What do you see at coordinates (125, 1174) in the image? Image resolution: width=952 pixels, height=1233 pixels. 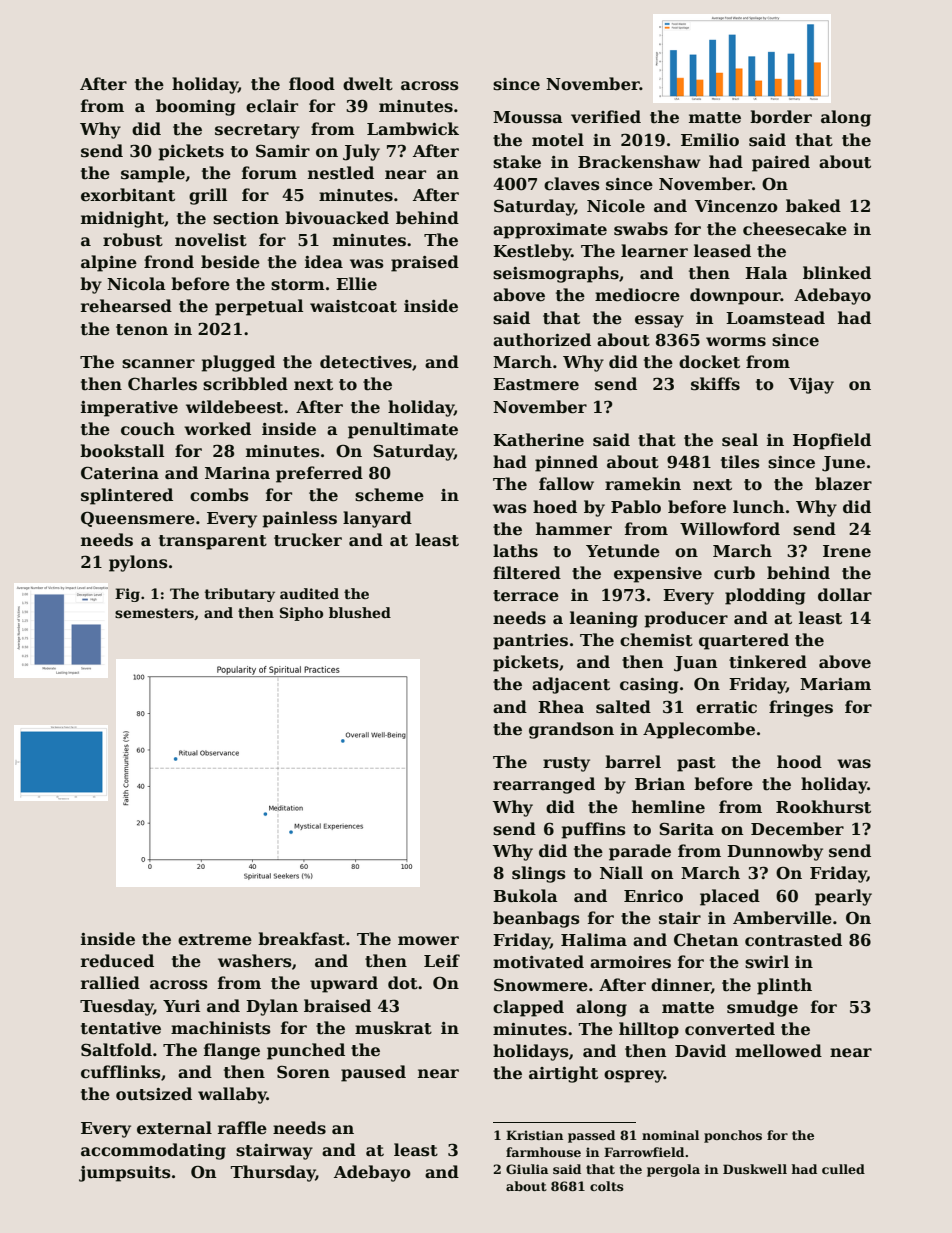 I see `jumpsuits` at bounding box center [125, 1174].
